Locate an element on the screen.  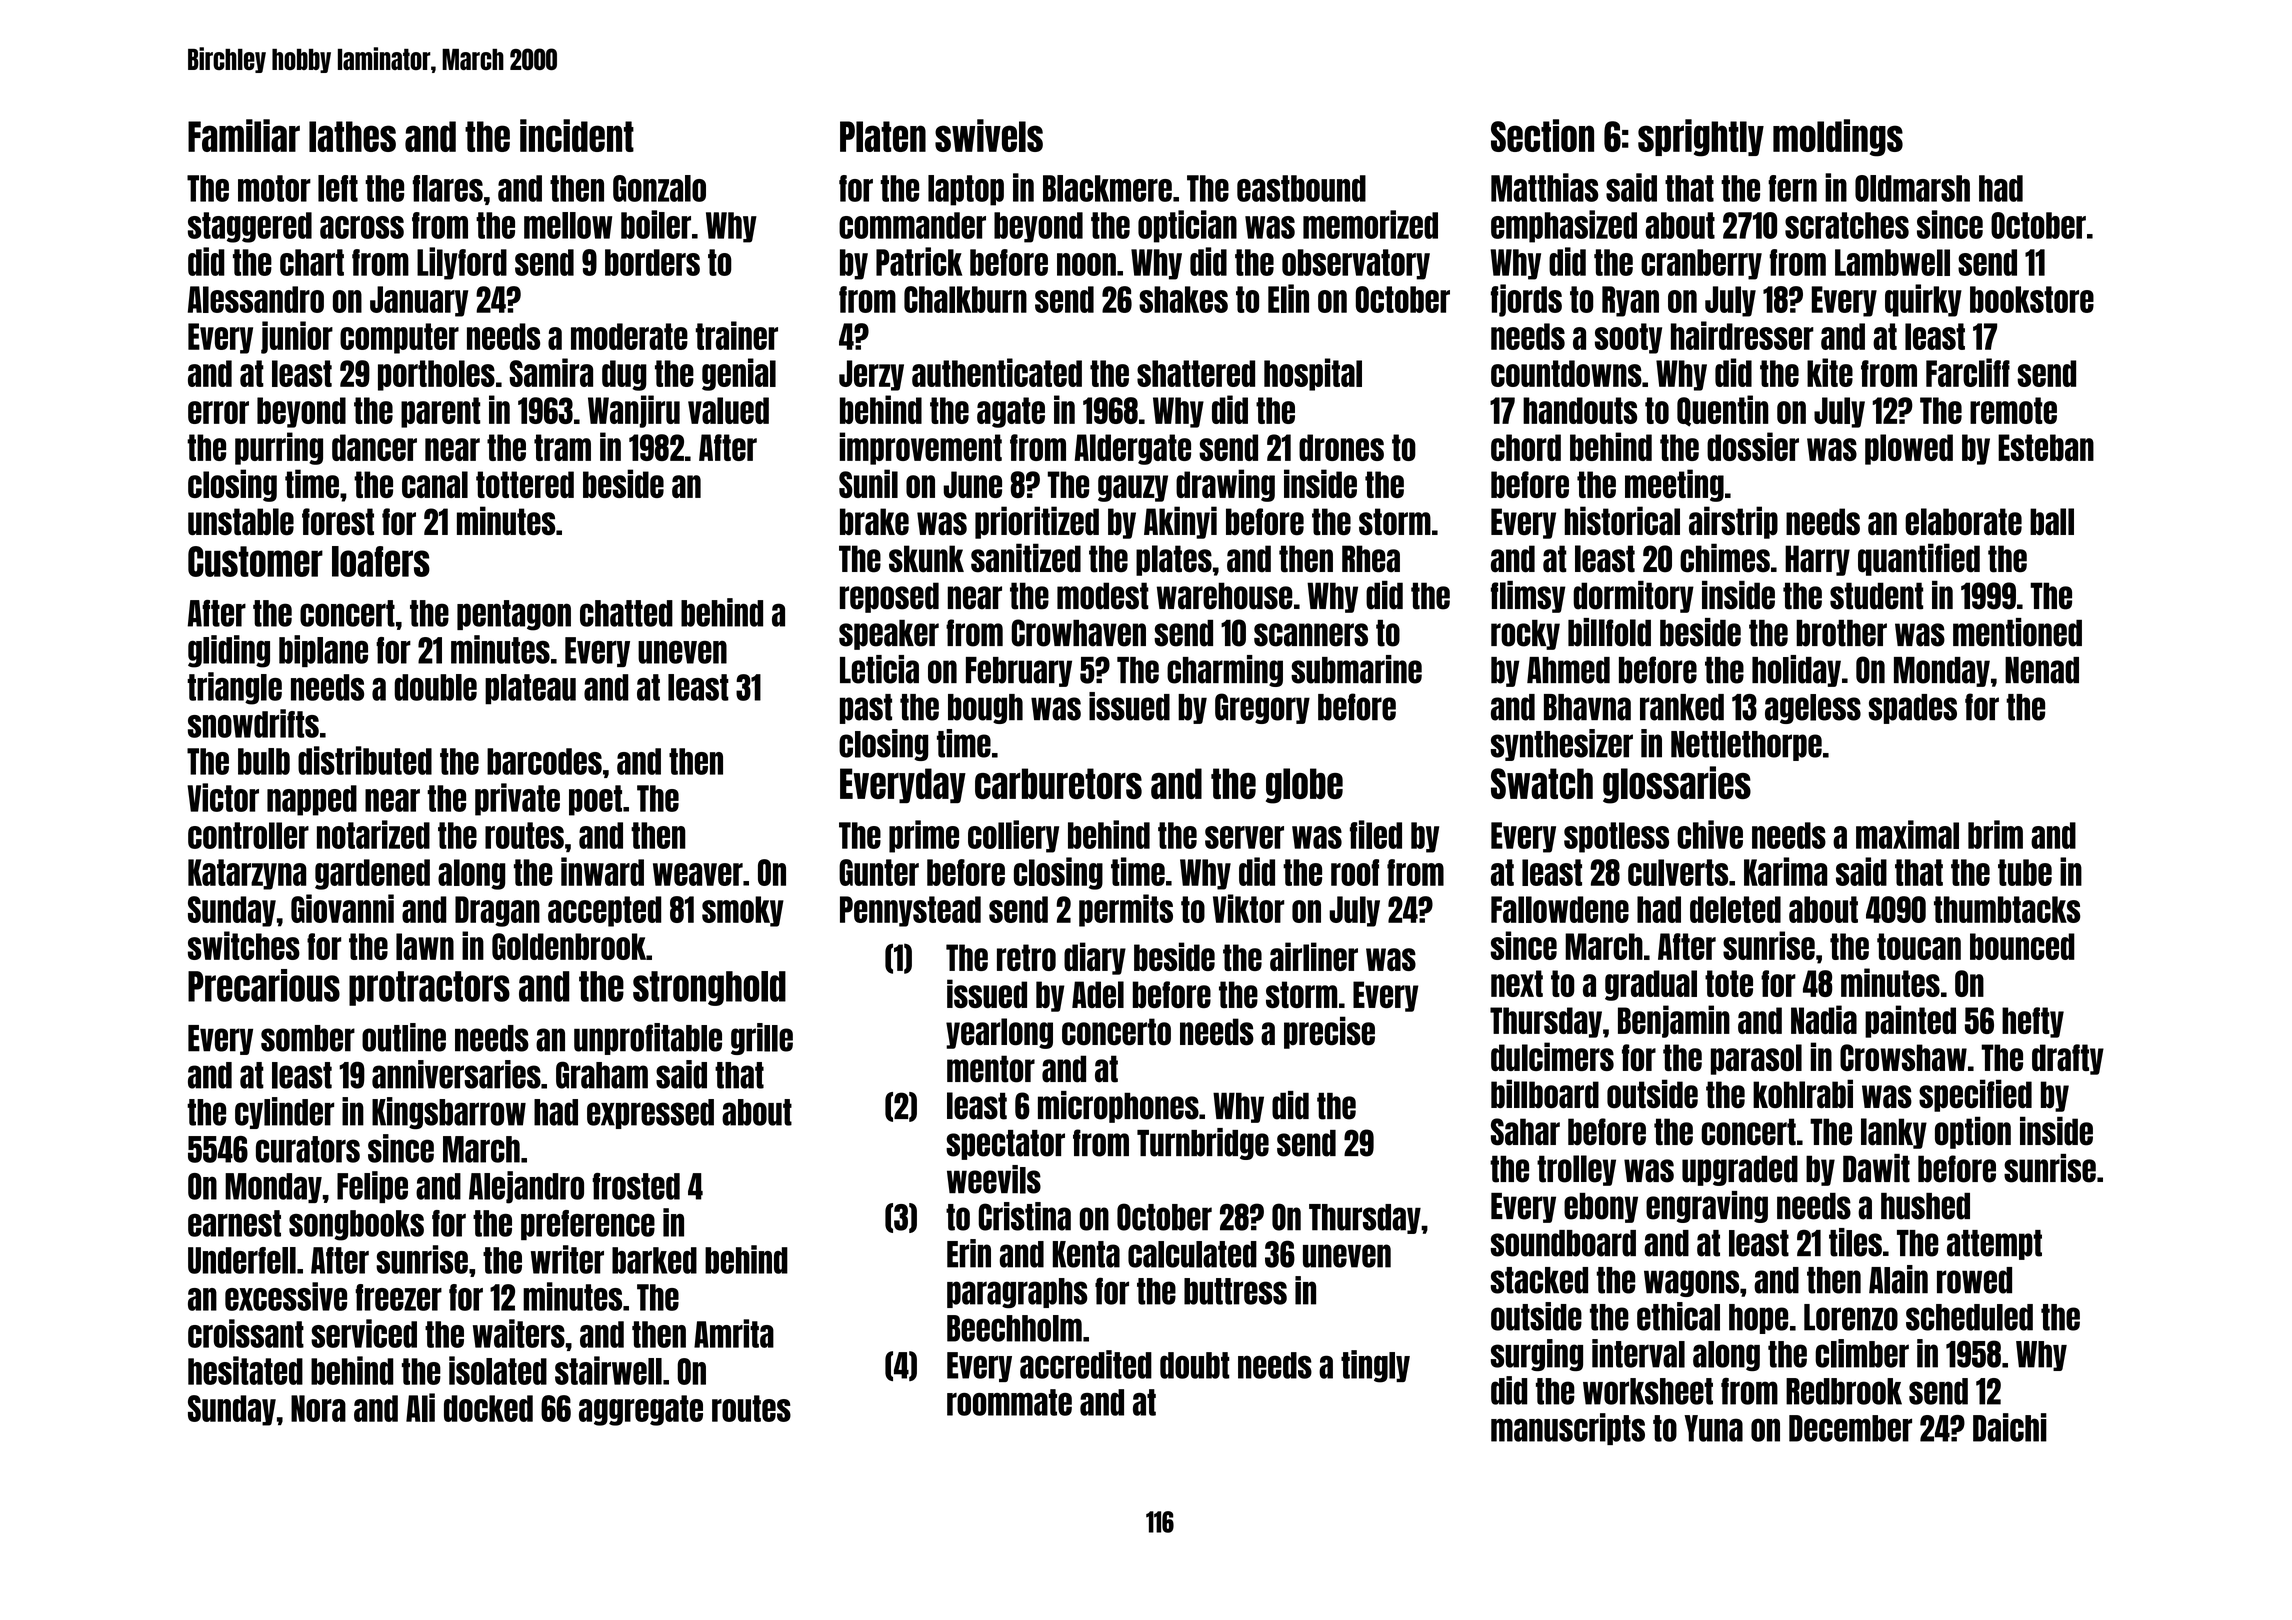
plowed is located at coordinates (1909, 449).
